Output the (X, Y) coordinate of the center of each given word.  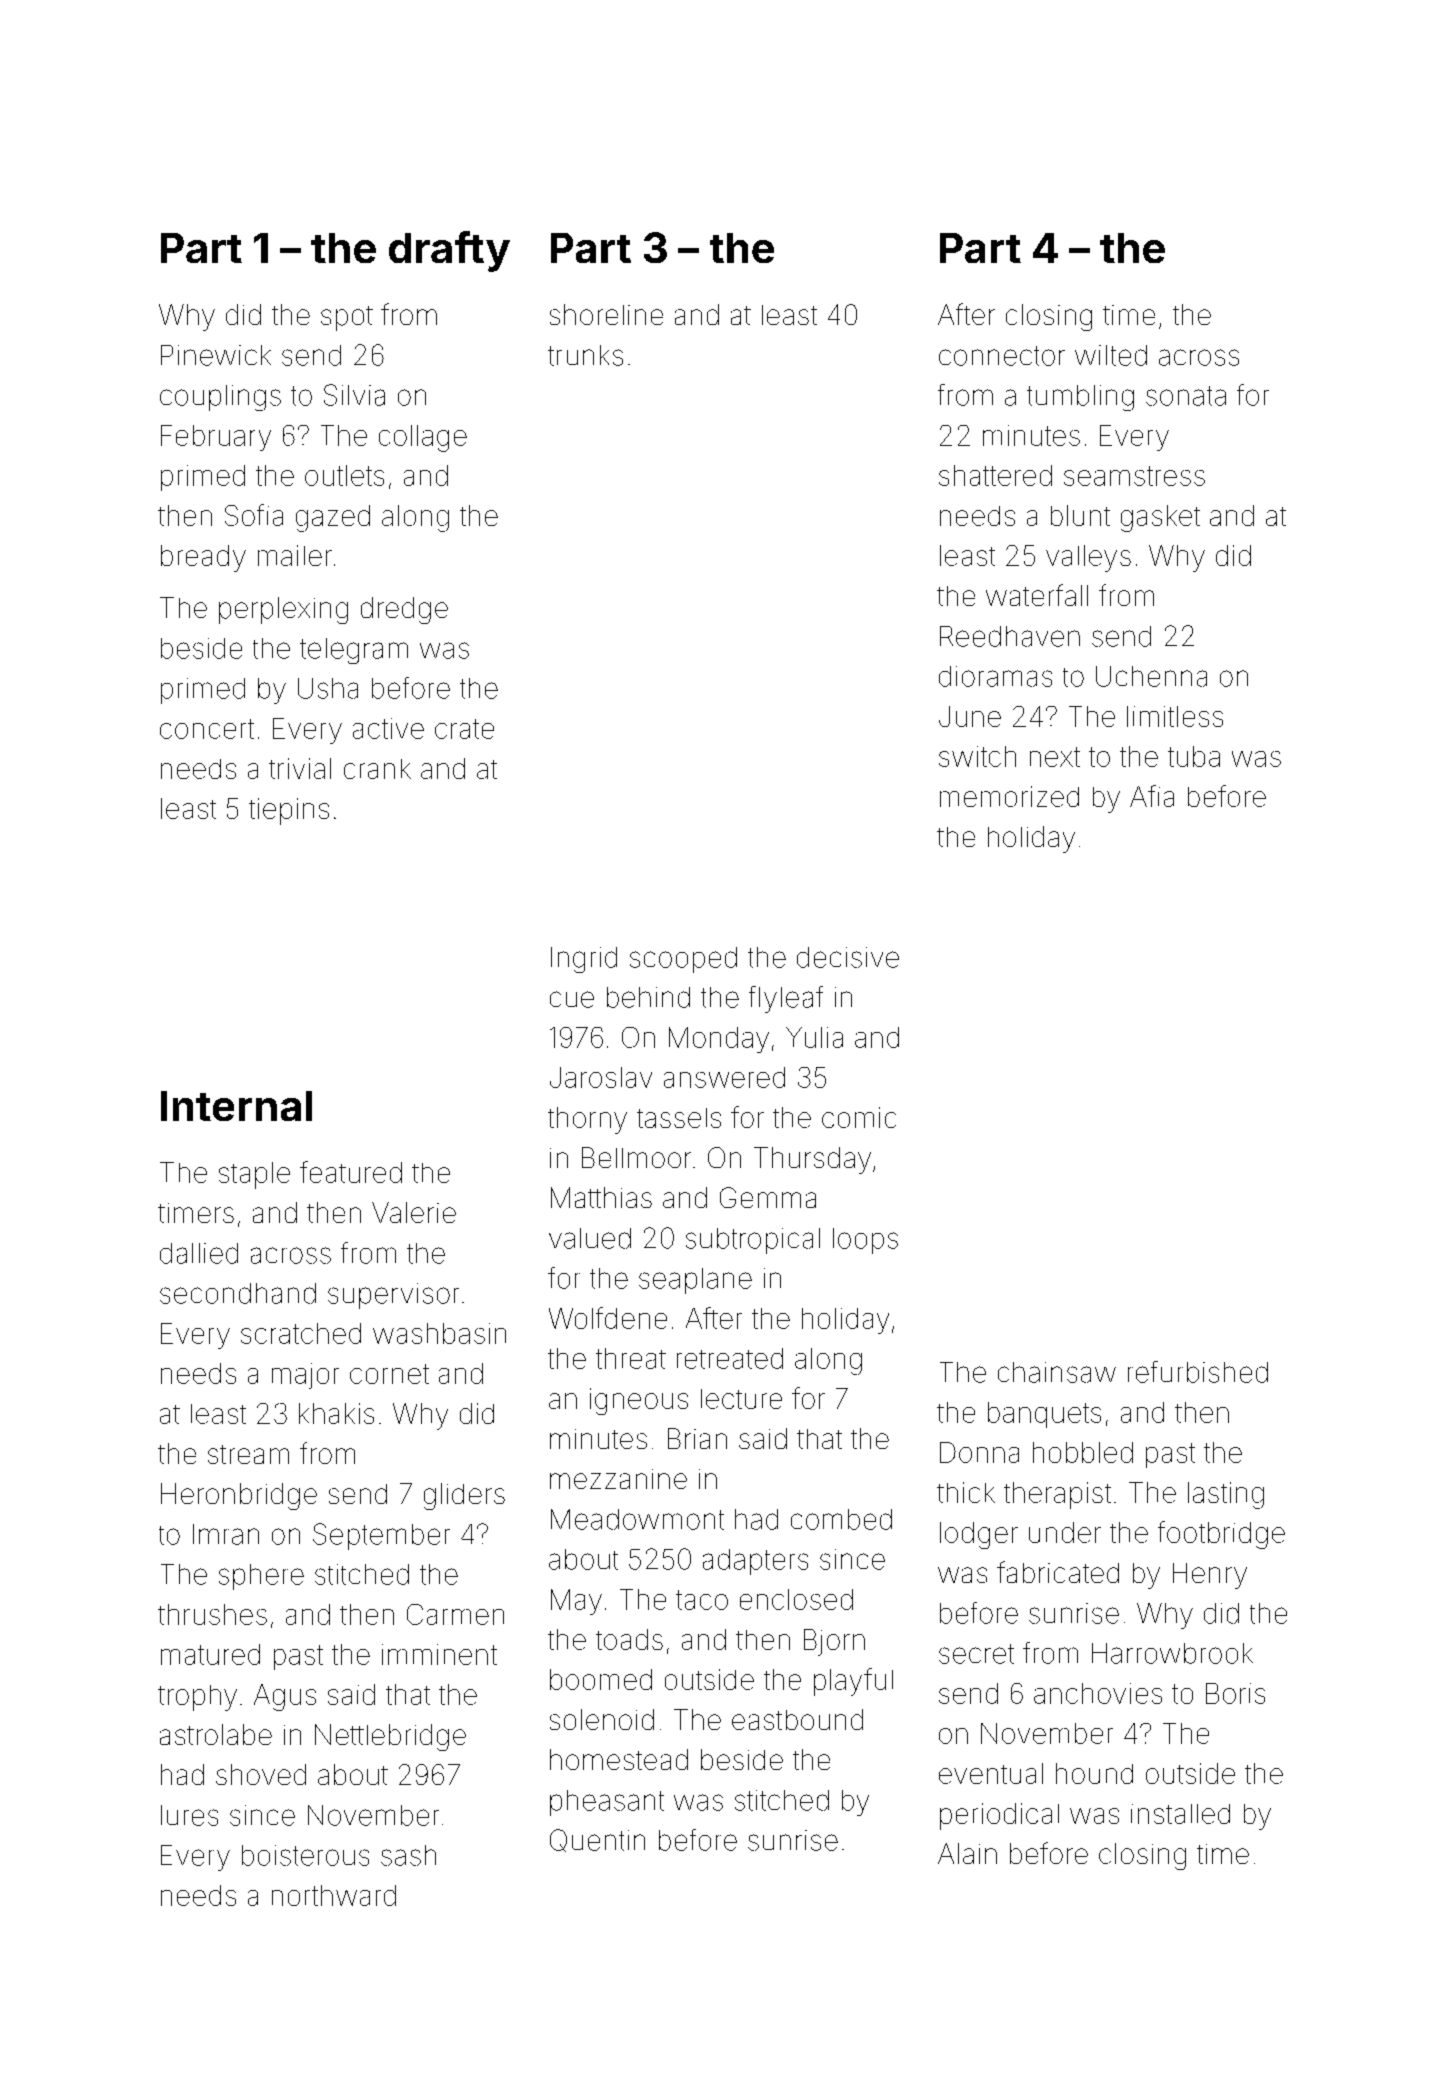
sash (408, 1855)
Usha (328, 688)
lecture (741, 1399)
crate (464, 729)
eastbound (797, 1719)
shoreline (606, 314)
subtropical (753, 1241)
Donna (979, 1452)
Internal (236, 1106)
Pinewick (216, 355)
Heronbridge (239, 1496)
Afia (1152, 796)
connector (1002, 356)
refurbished (1198, 1372)
